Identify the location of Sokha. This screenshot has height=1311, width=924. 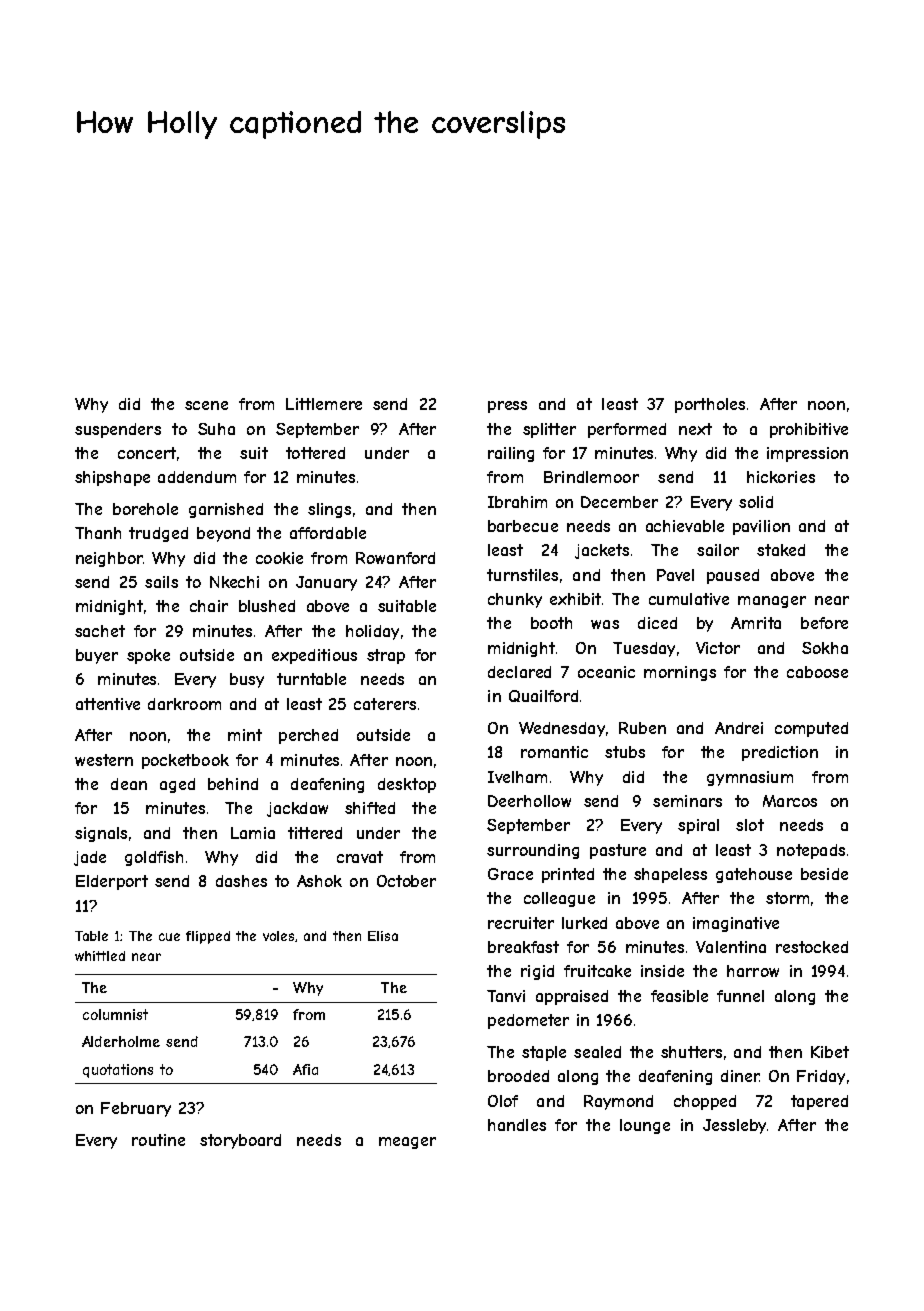
(825, 648).
